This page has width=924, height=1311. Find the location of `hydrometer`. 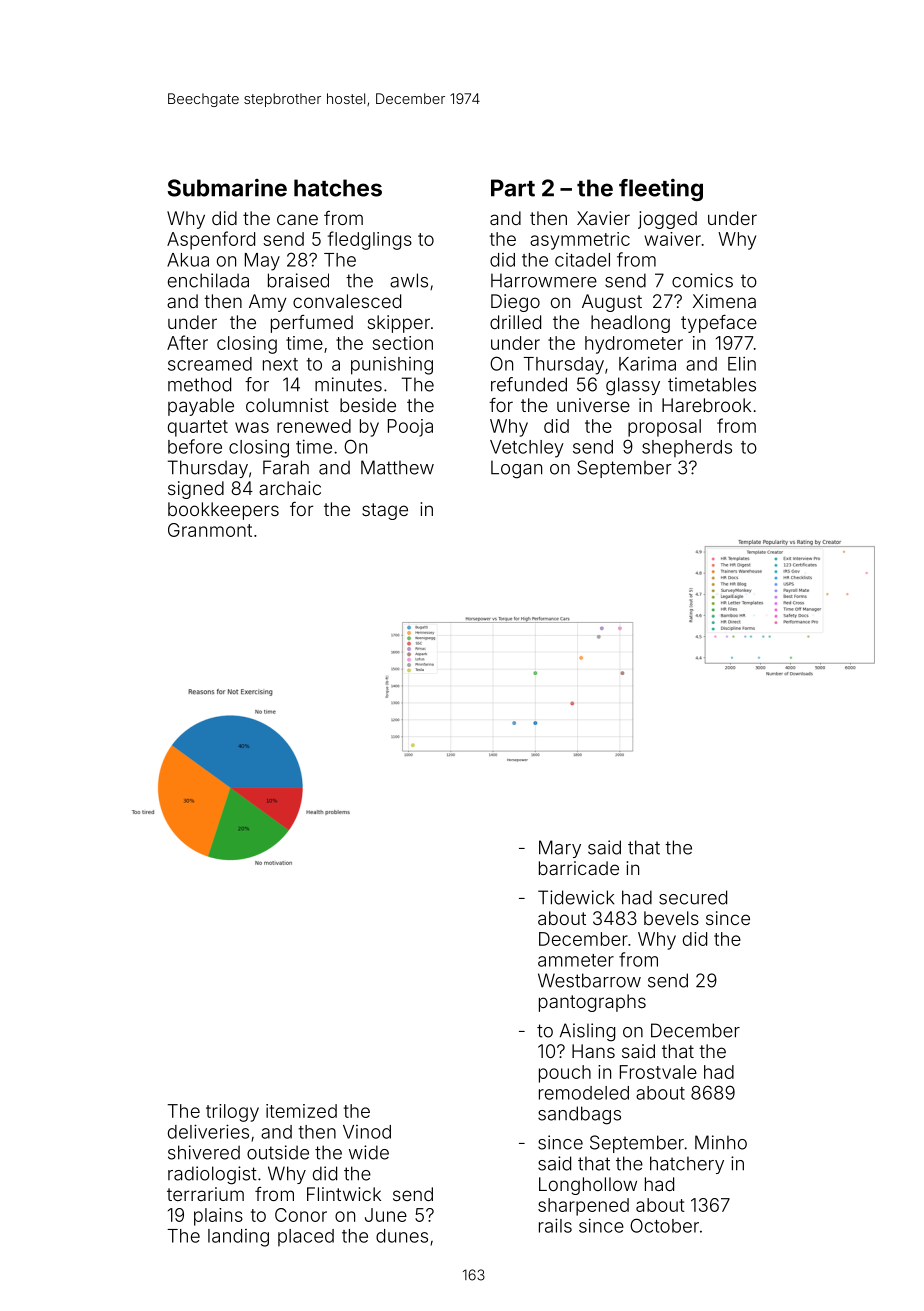

hydrometer is located at coordinates (634, 345).
